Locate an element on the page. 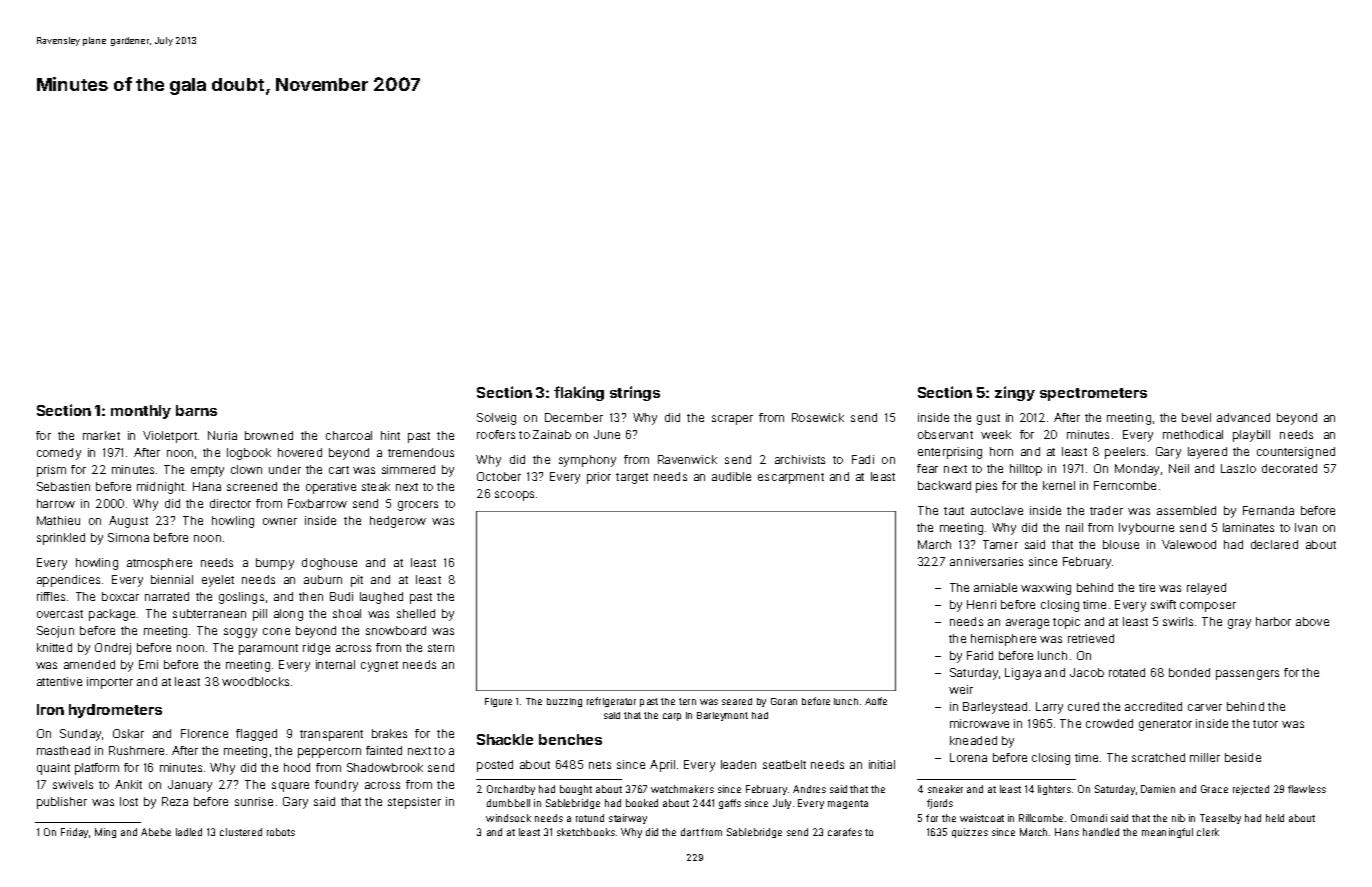 The image size is (1372, 887). Friday is located at coordinates (74, 833).
